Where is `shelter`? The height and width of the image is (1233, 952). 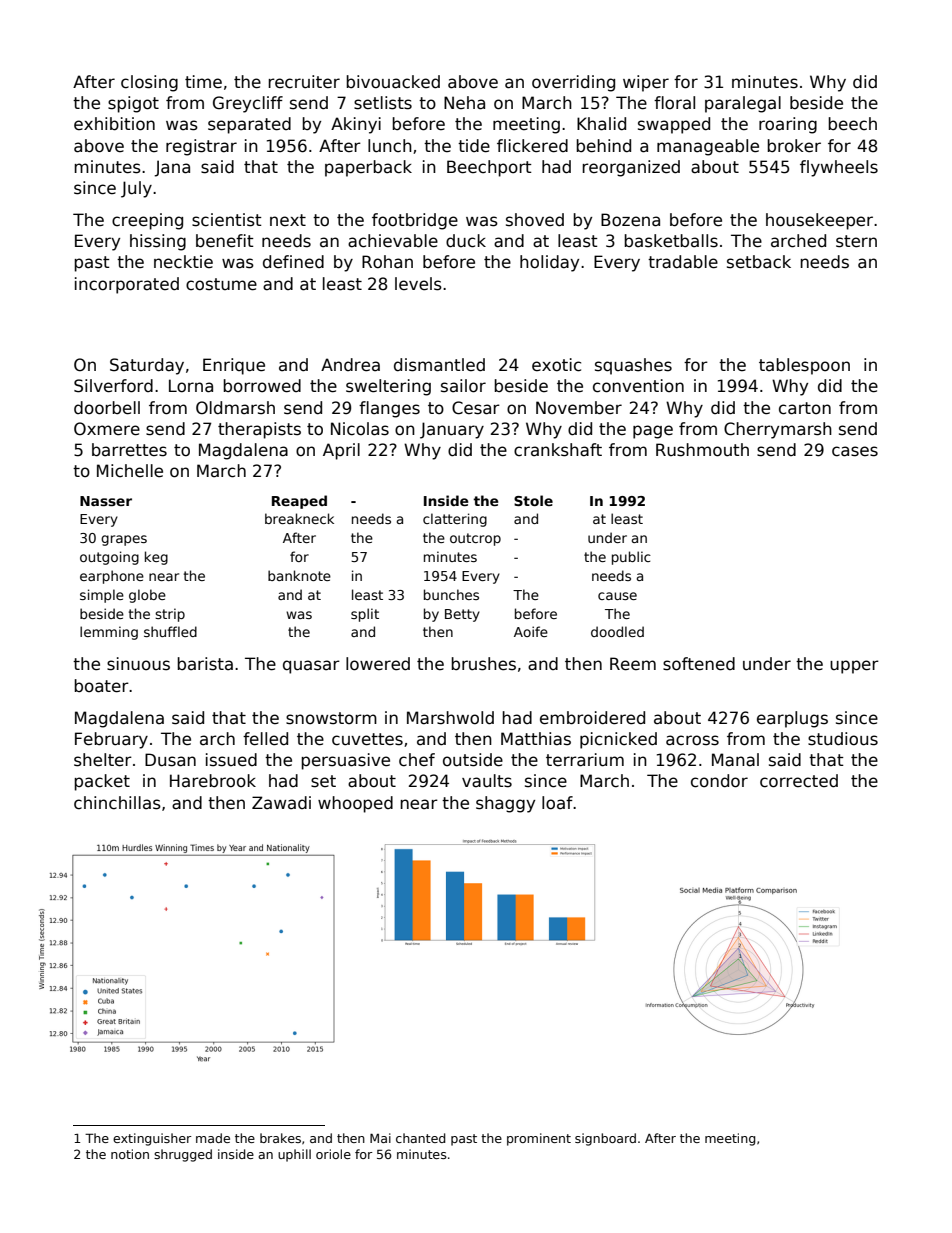 shelter is located at coordinates (103, 760).
